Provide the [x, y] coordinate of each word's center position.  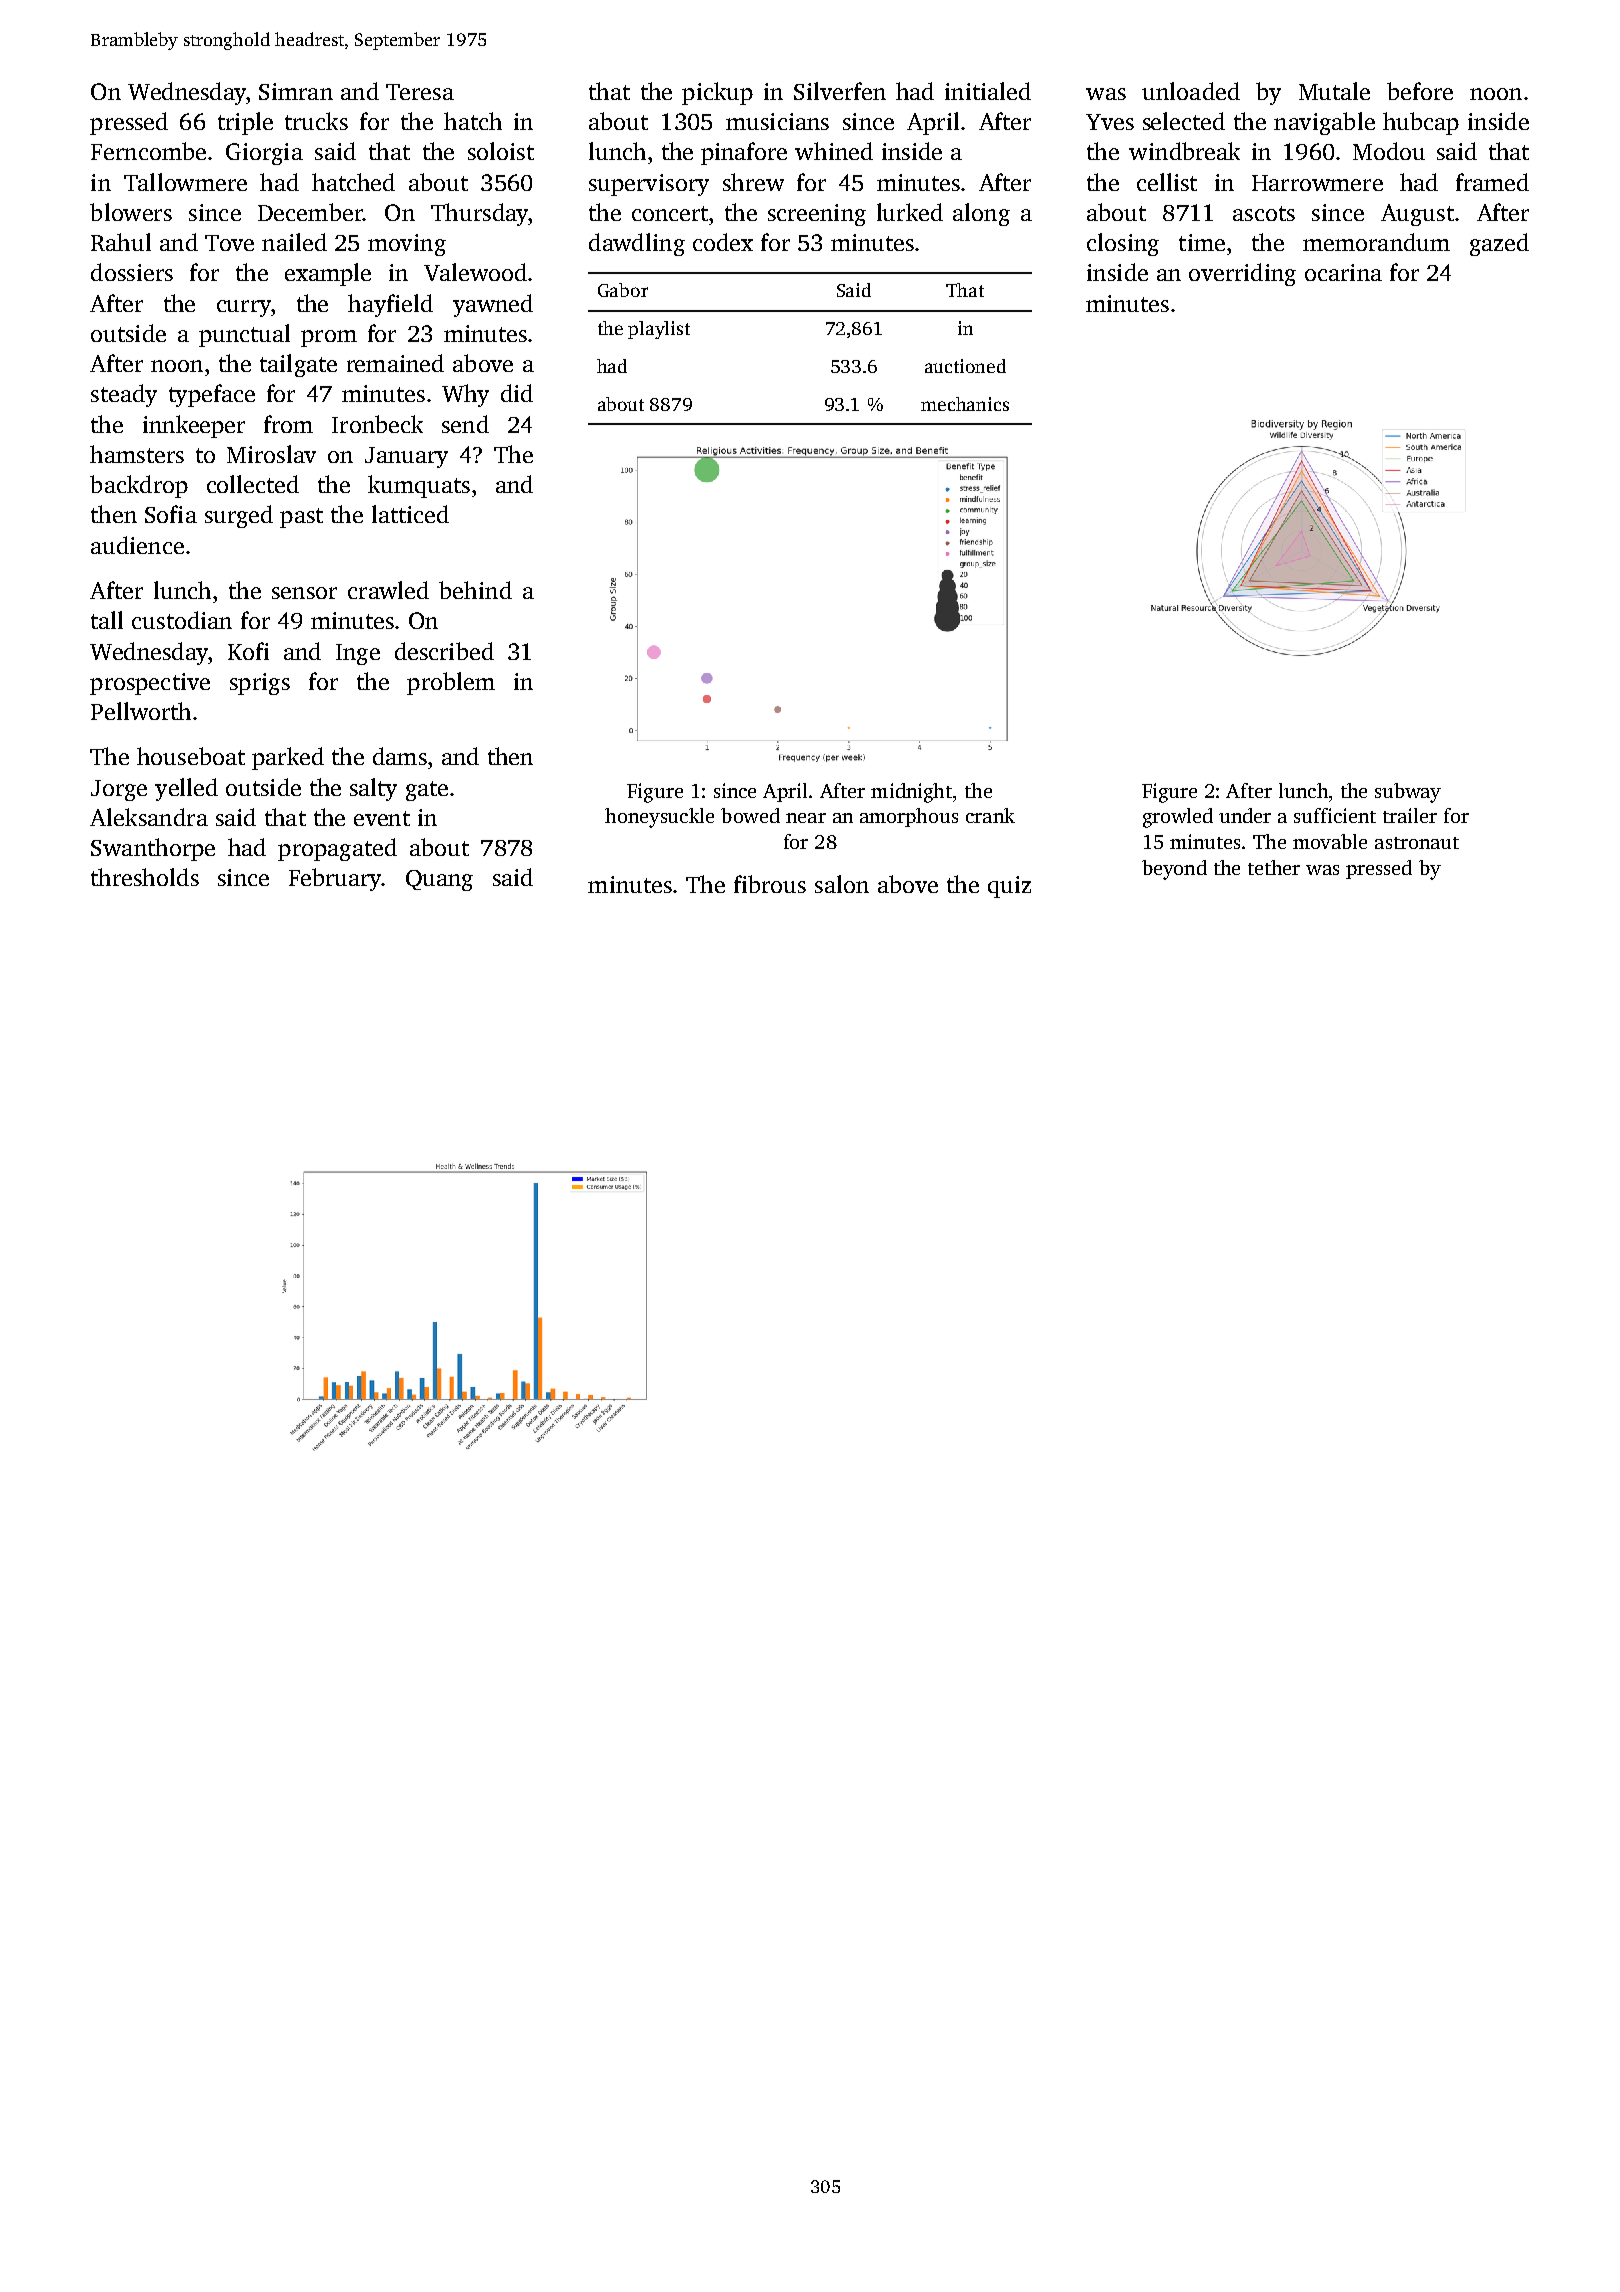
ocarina [1343, 272]
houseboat [191, 756]
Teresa [420, 92]
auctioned [965, 366]
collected [253, 484]
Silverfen [840, 91]
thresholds [145, 877]
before [1420, 91]
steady [124, 395]
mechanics [965, 404]
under [1245, 815]
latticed [410, 514]
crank [990, 815]
